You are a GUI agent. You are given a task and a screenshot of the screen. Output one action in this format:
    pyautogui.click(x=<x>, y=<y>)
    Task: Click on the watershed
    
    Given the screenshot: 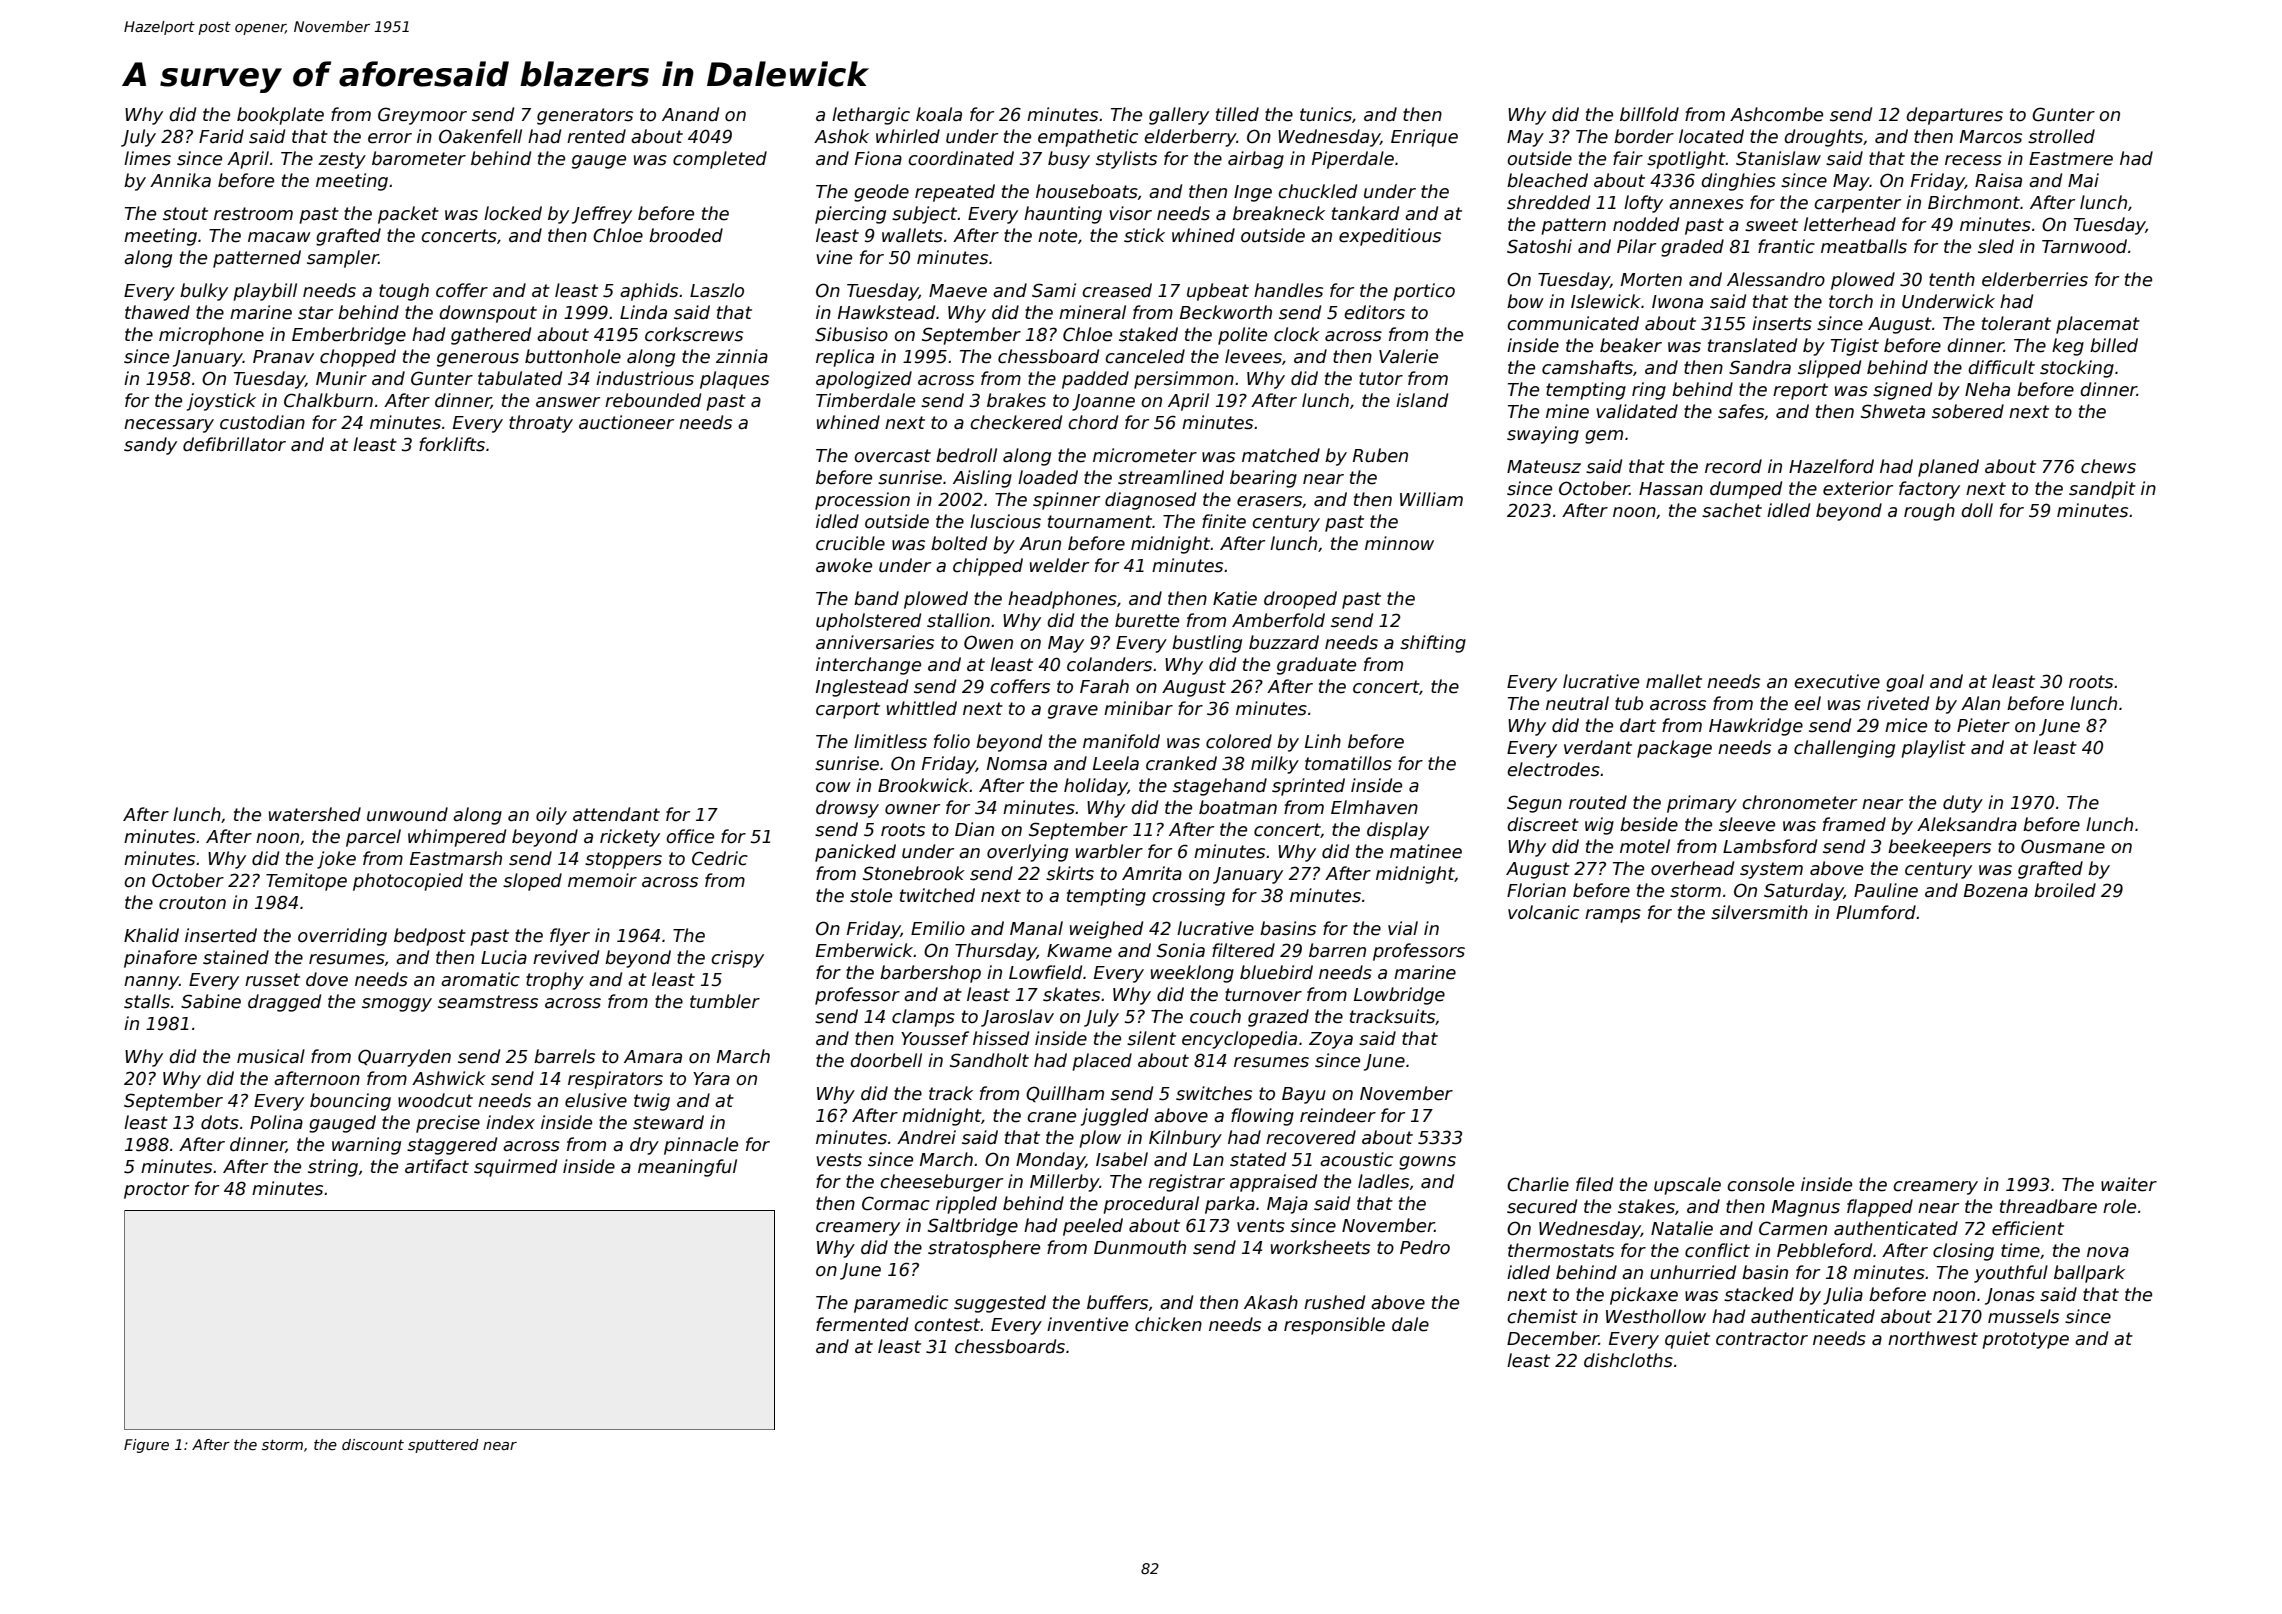 What is the action you would take?
    pyautogui.click(x=315, y=814)
